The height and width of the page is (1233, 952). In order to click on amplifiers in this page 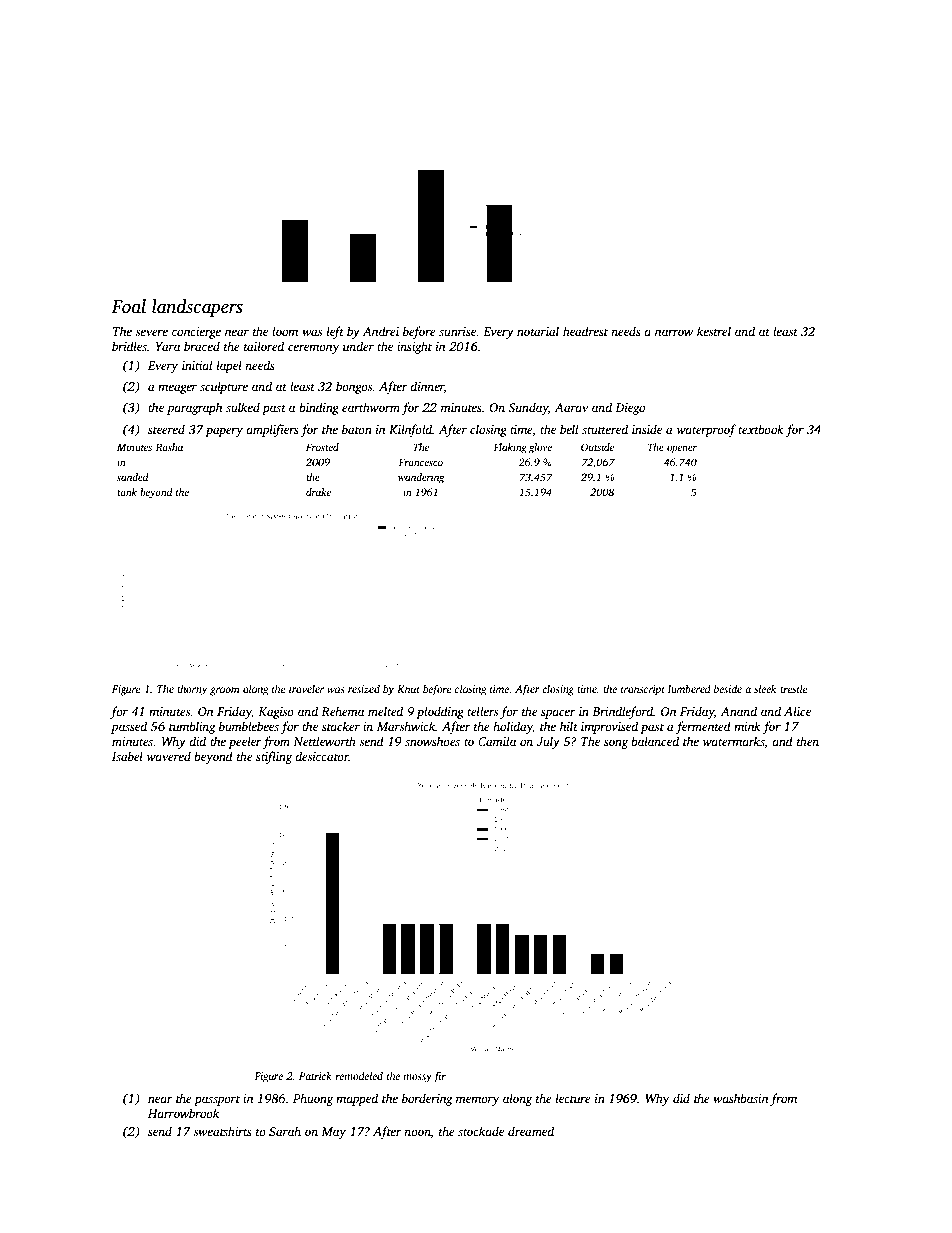, I will do `click(272, 430)`.
